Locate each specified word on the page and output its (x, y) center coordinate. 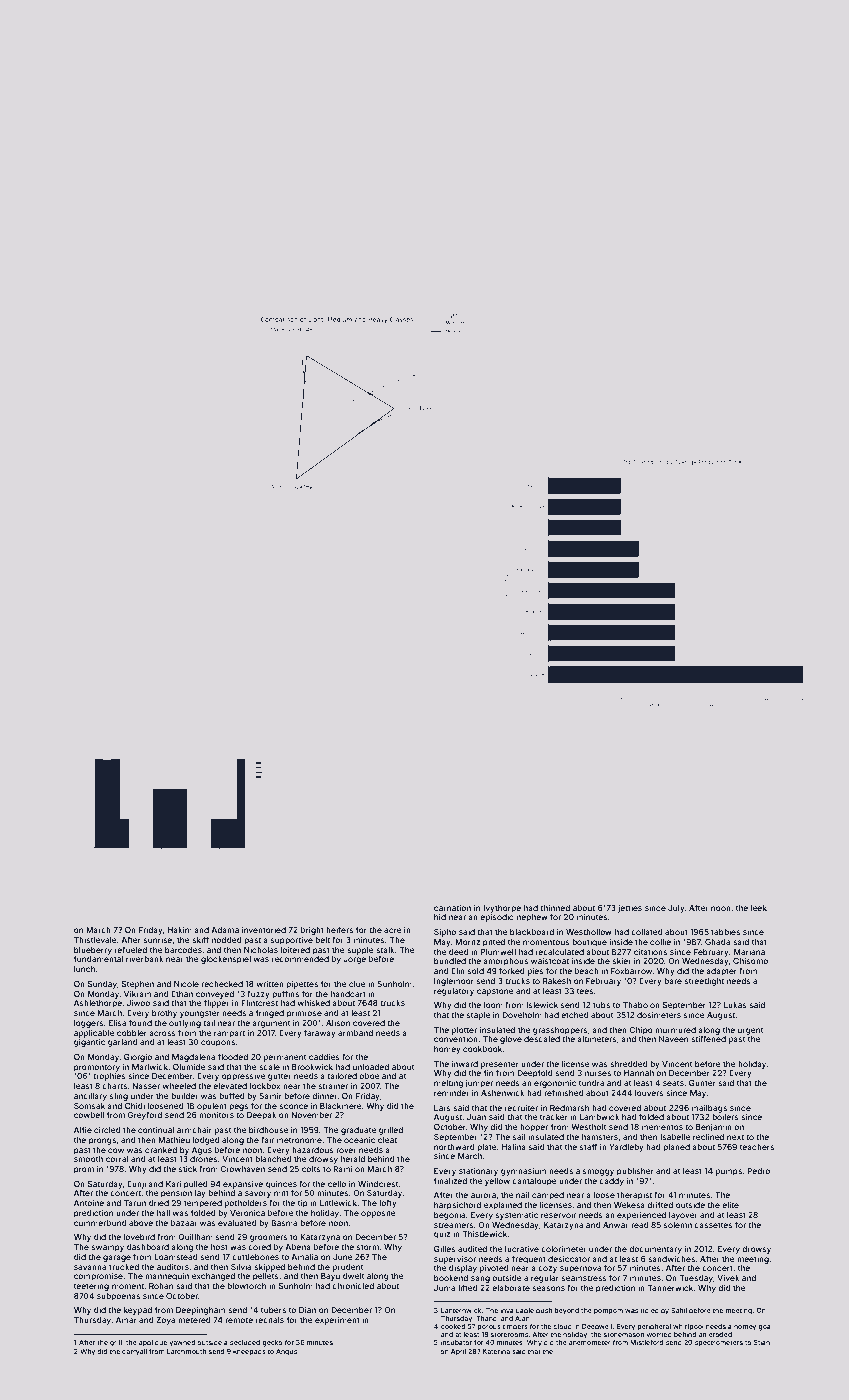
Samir (270, 1096)
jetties (630, 909)
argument (271, 1024)
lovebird (139, 1237)
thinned (555, 908)
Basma (284, 1223)
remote (239, 1320)
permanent (285, 1058)
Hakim (179, 930)
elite (730, 1205)
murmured (675, 1030)
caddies (324, 1057)
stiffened (708, 1038)
